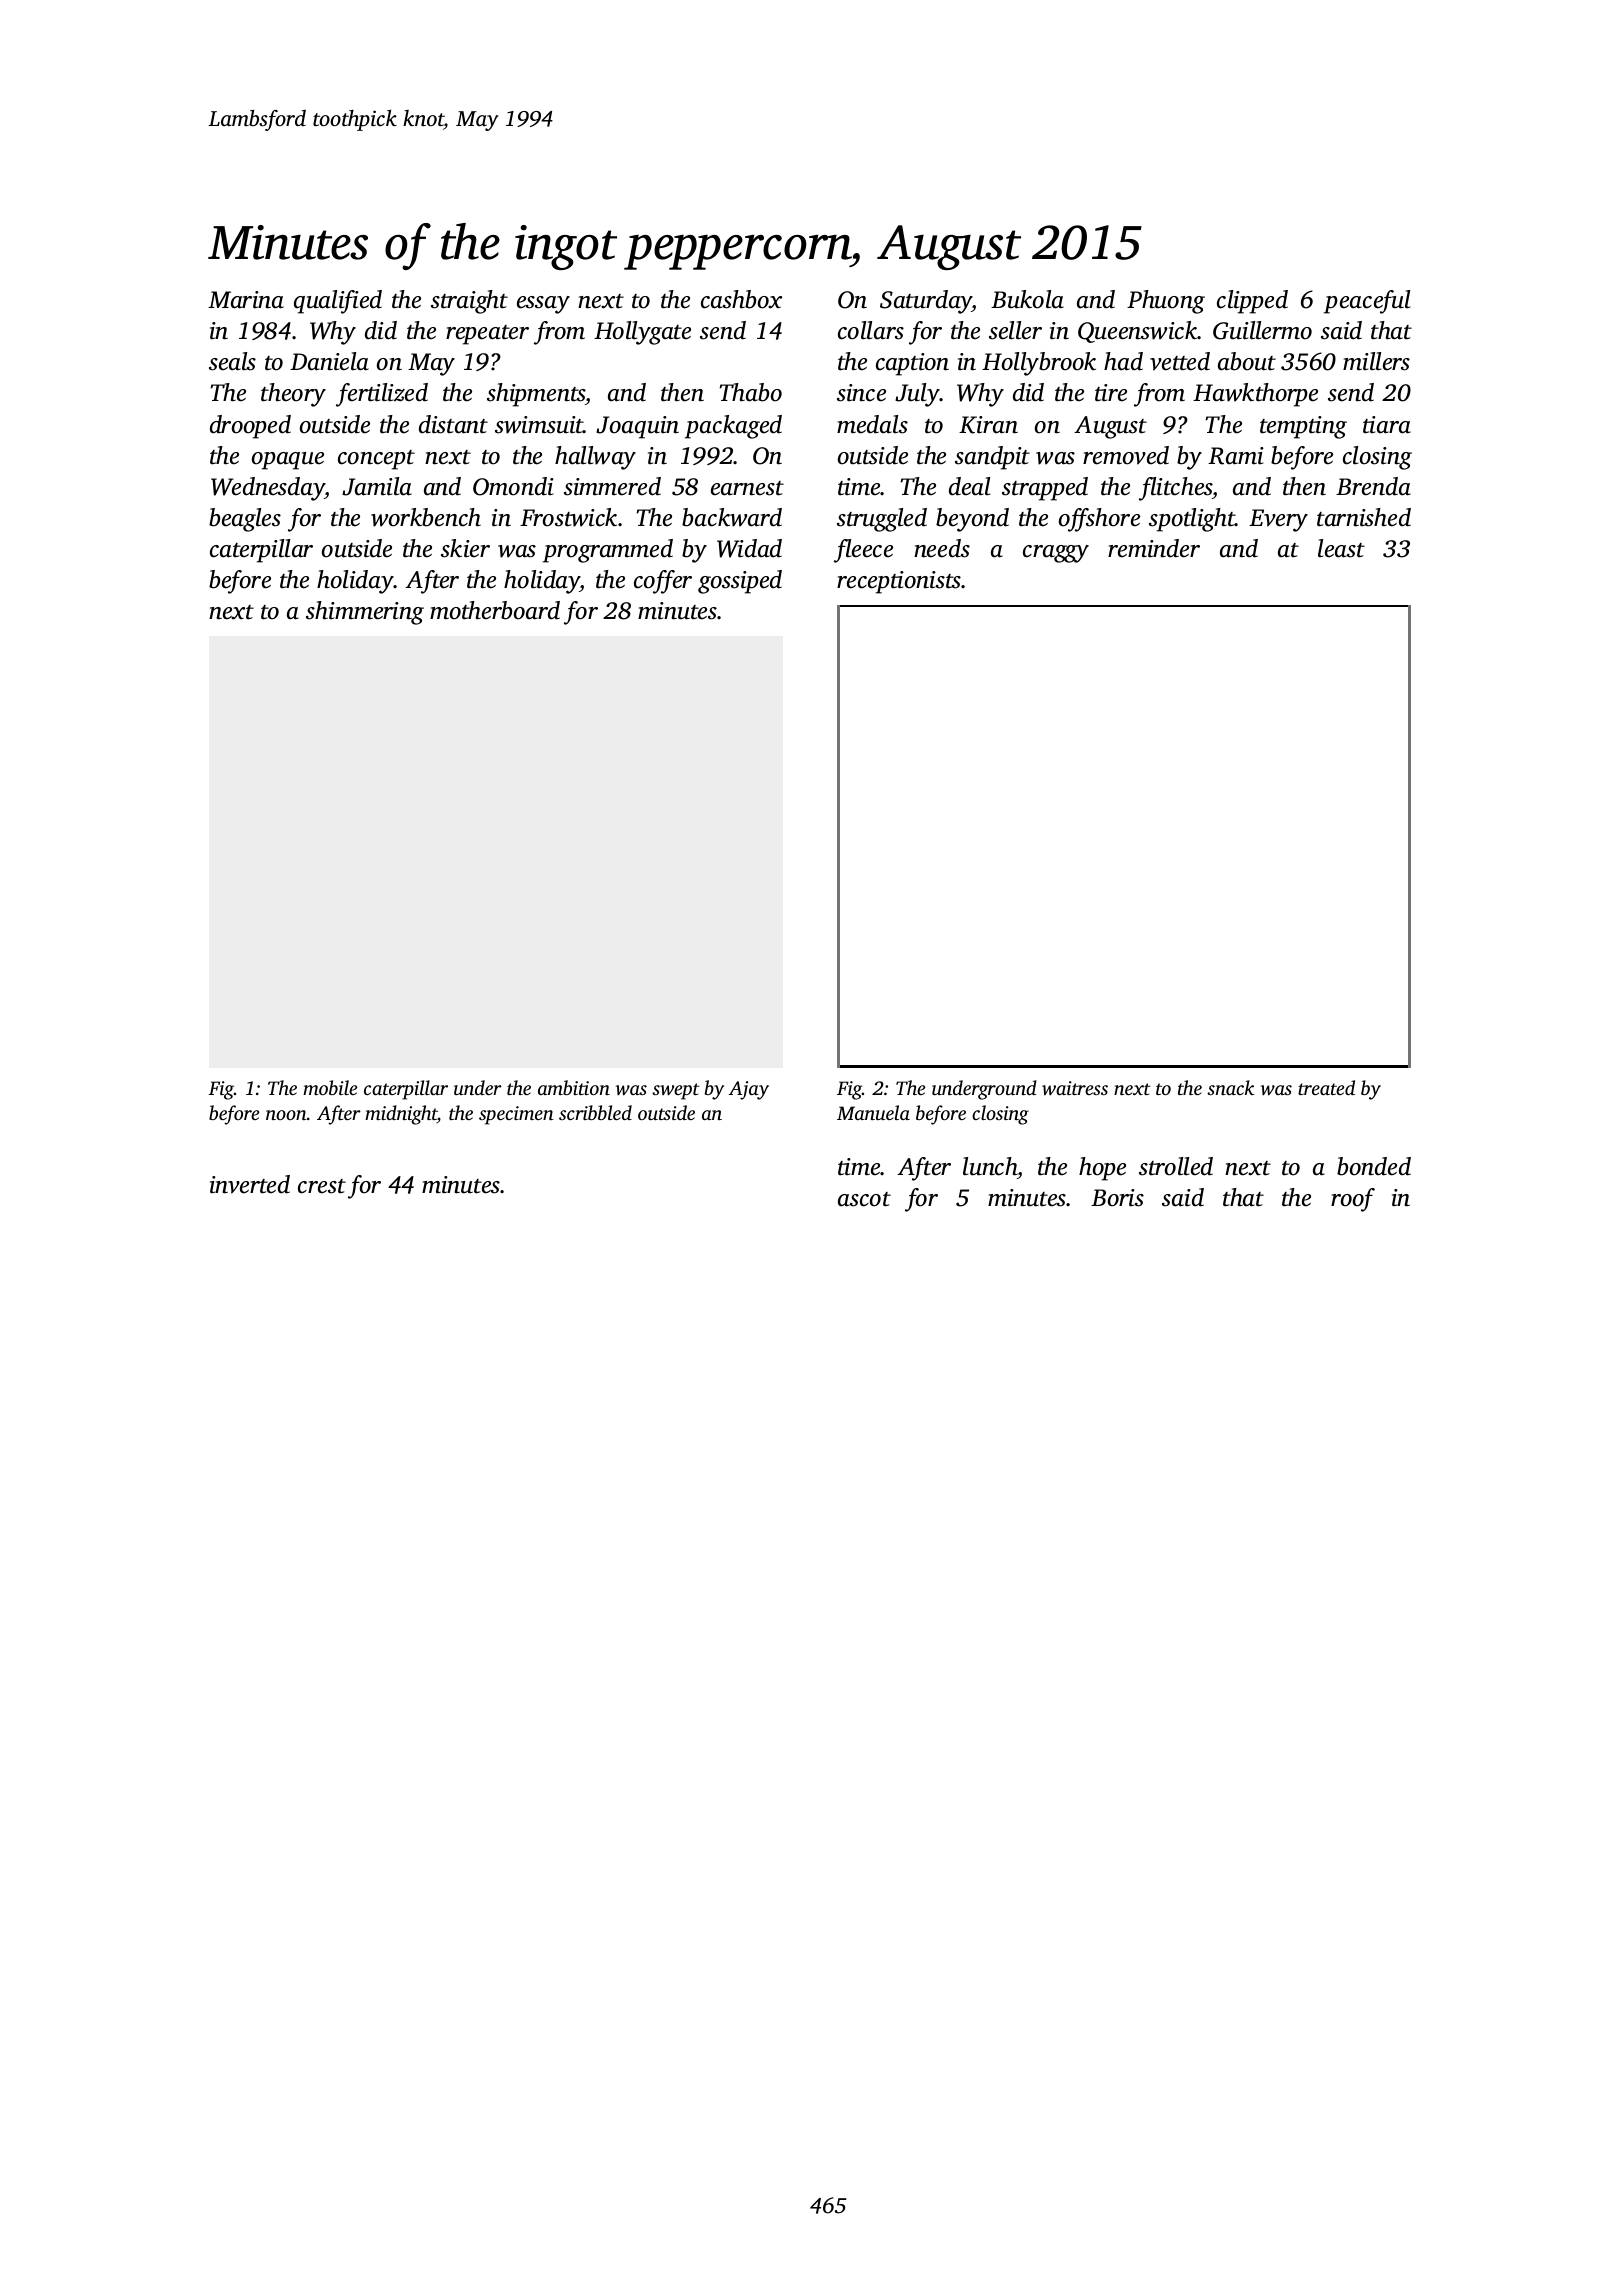  What do you see at coordinates (1230, 1087) in the screenshot?
I see `snack` at bounding box center [1230, 1087].
